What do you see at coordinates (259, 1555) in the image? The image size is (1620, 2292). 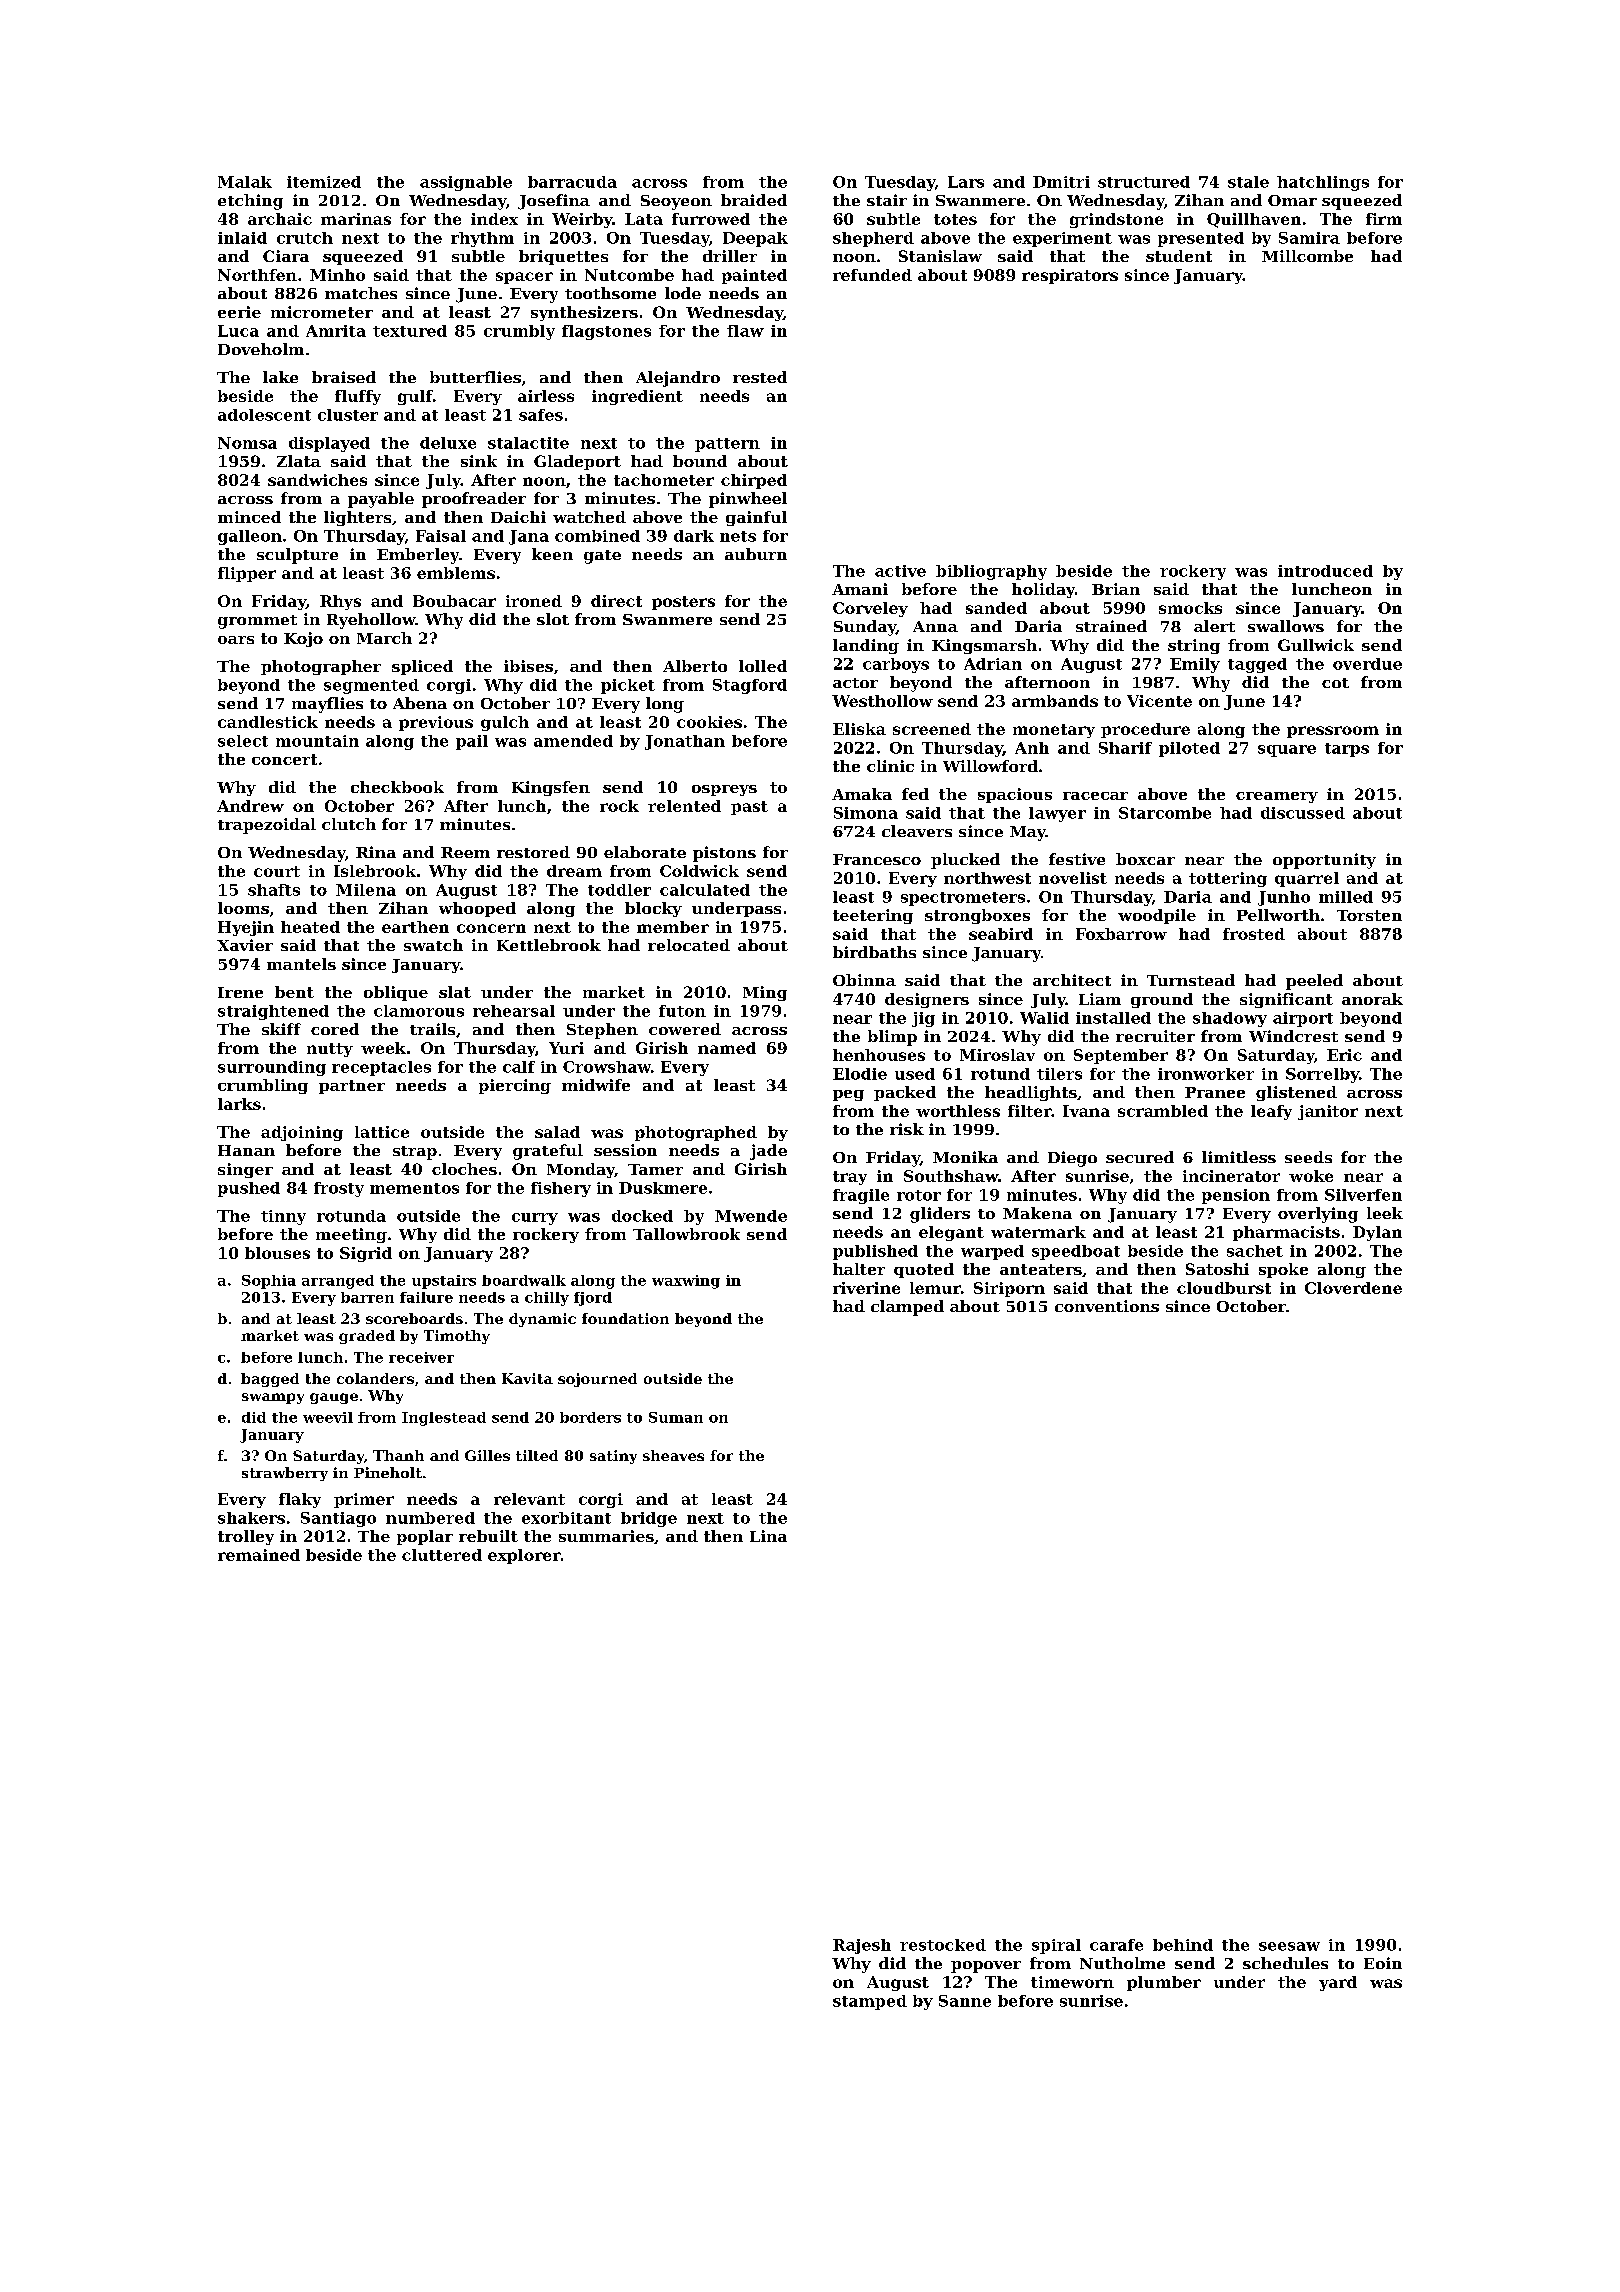 I see `remained` at bounding box center [259, 1555].
